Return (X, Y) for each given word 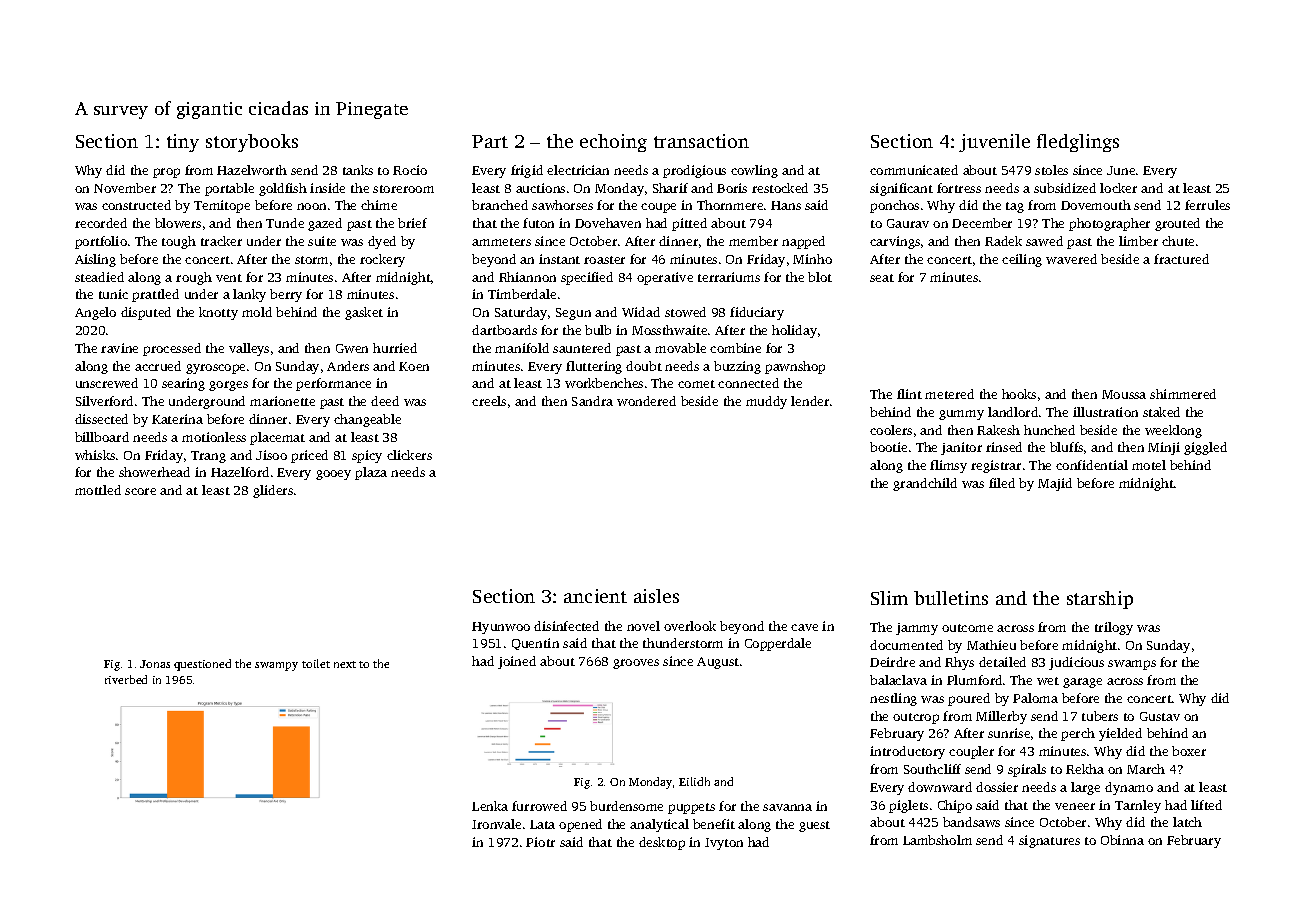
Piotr (540, 842)
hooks (1019, 394)
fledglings (1078, 143)
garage (1082, 683)
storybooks (252, 143)
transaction (701, 141)
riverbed (126, 679)
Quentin (535, 644)
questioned (202, 665)
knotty (218, 313)
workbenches (604, 383)
